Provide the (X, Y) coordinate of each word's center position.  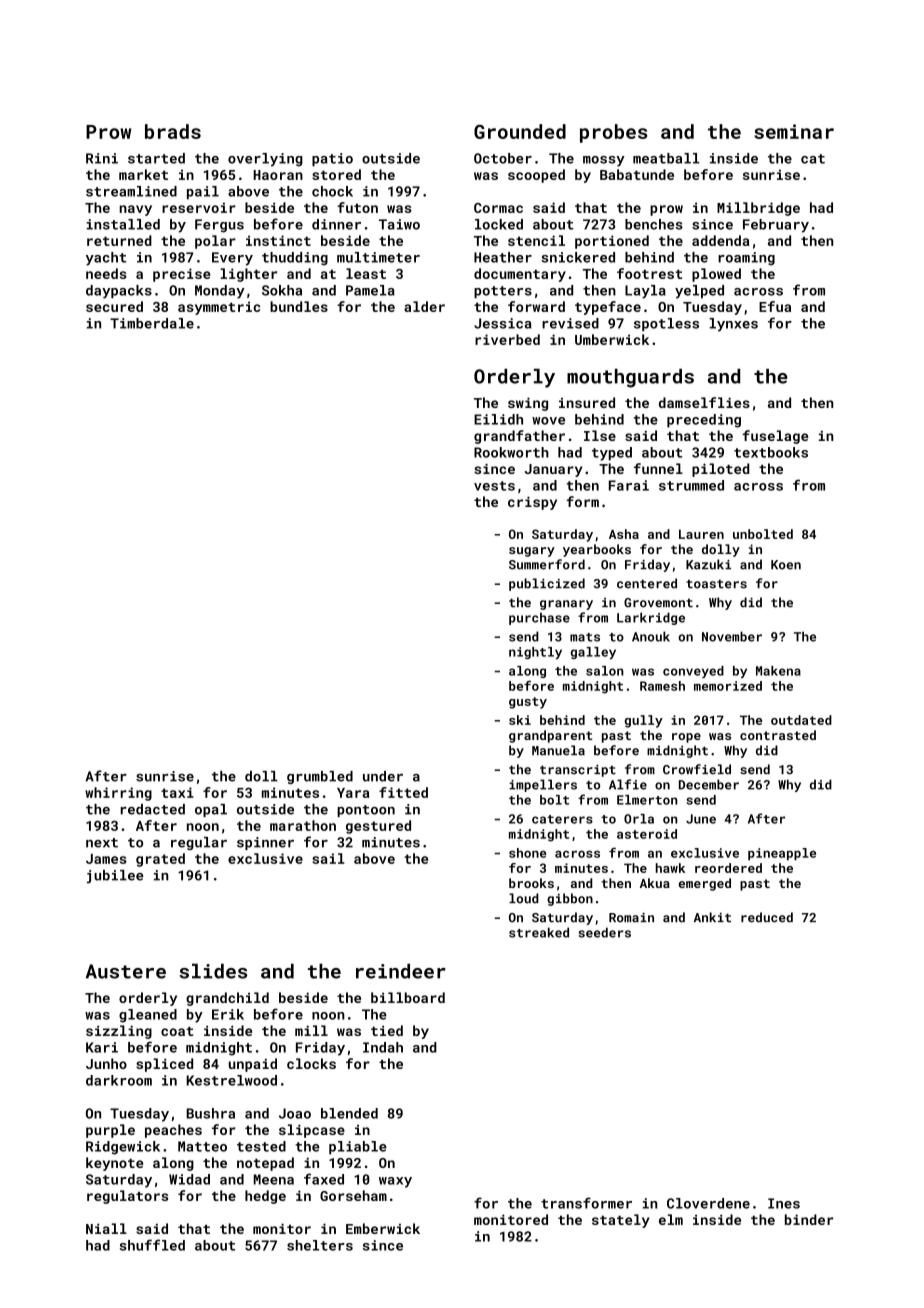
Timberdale (152, 323)
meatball (666, 158)
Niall (106, 1228)
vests (494, 486)
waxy (395, 1182)
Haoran (278, 175)
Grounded (520, 131)
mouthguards (630, 378)
